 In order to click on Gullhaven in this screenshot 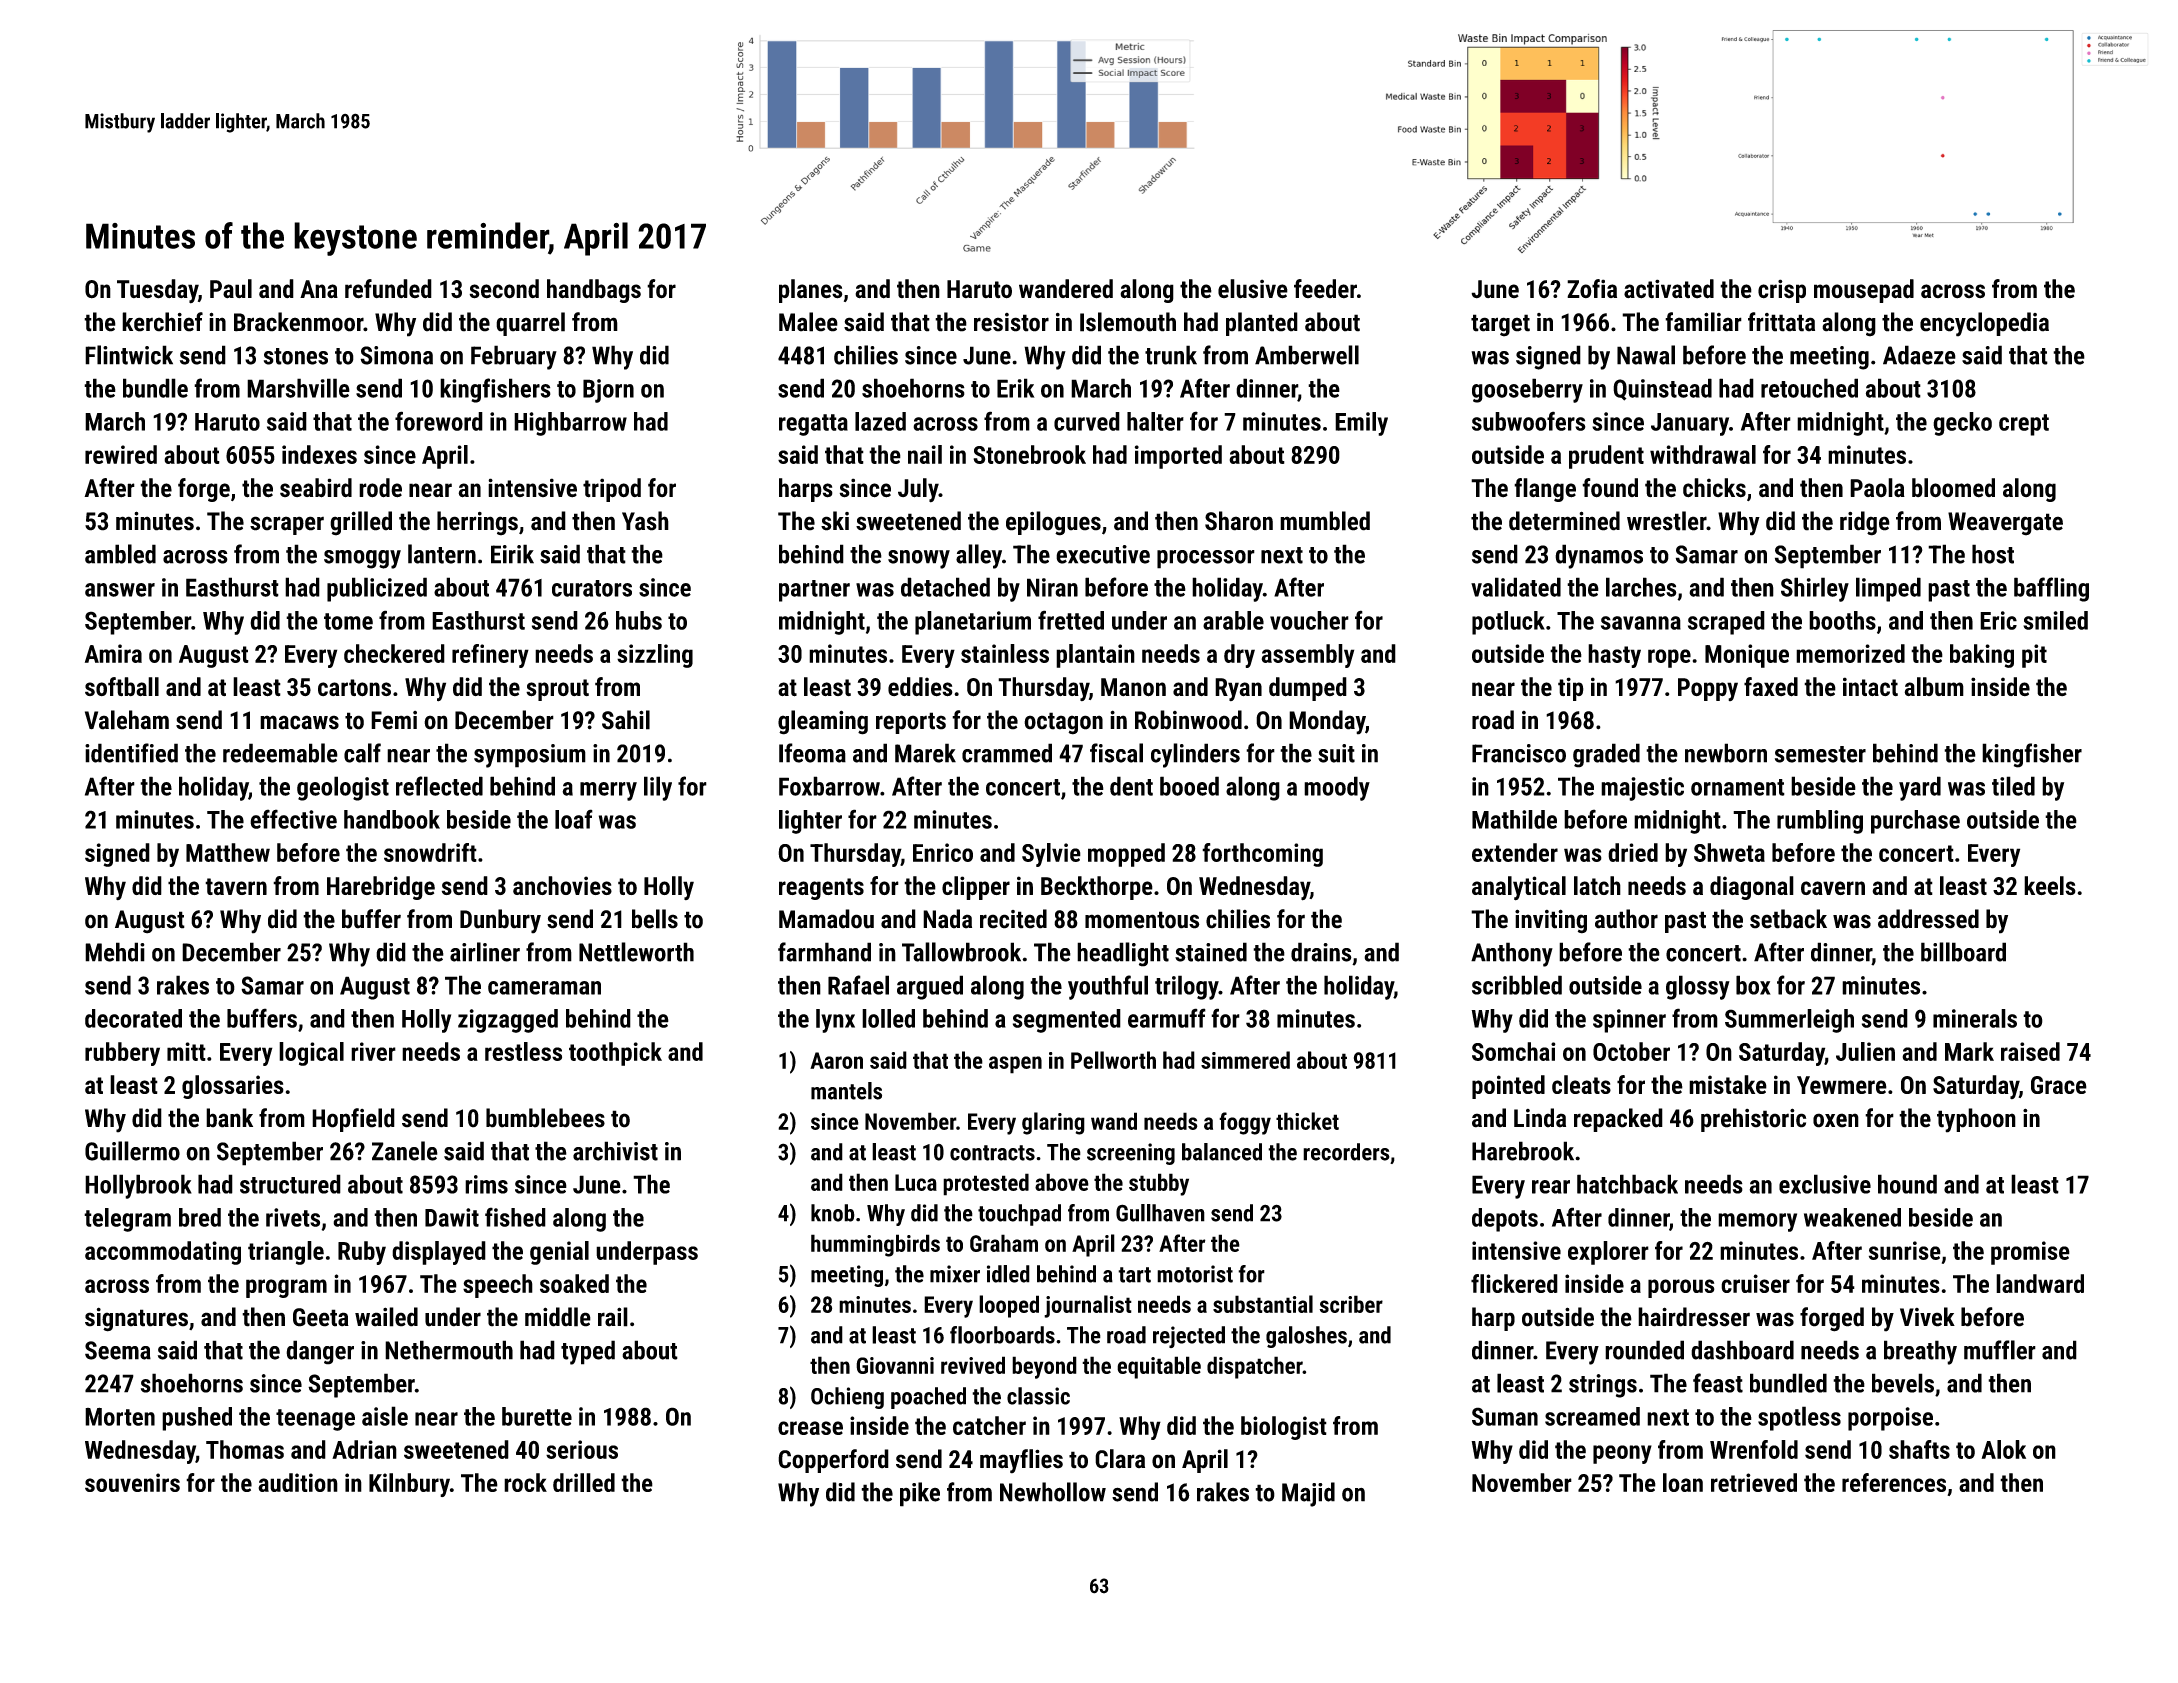, I will do `click(1160, 1213)`.
